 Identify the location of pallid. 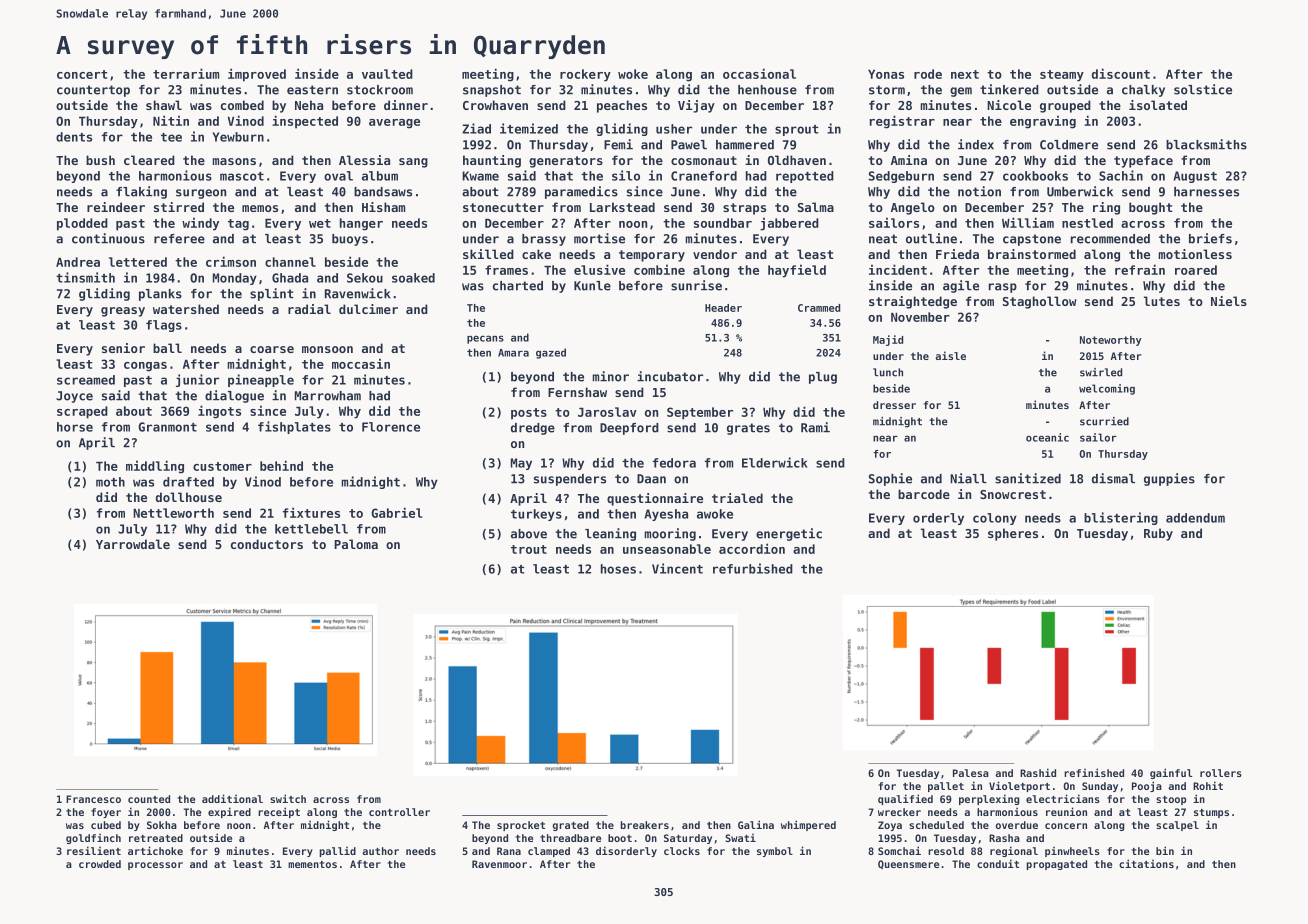
(338, 851).
